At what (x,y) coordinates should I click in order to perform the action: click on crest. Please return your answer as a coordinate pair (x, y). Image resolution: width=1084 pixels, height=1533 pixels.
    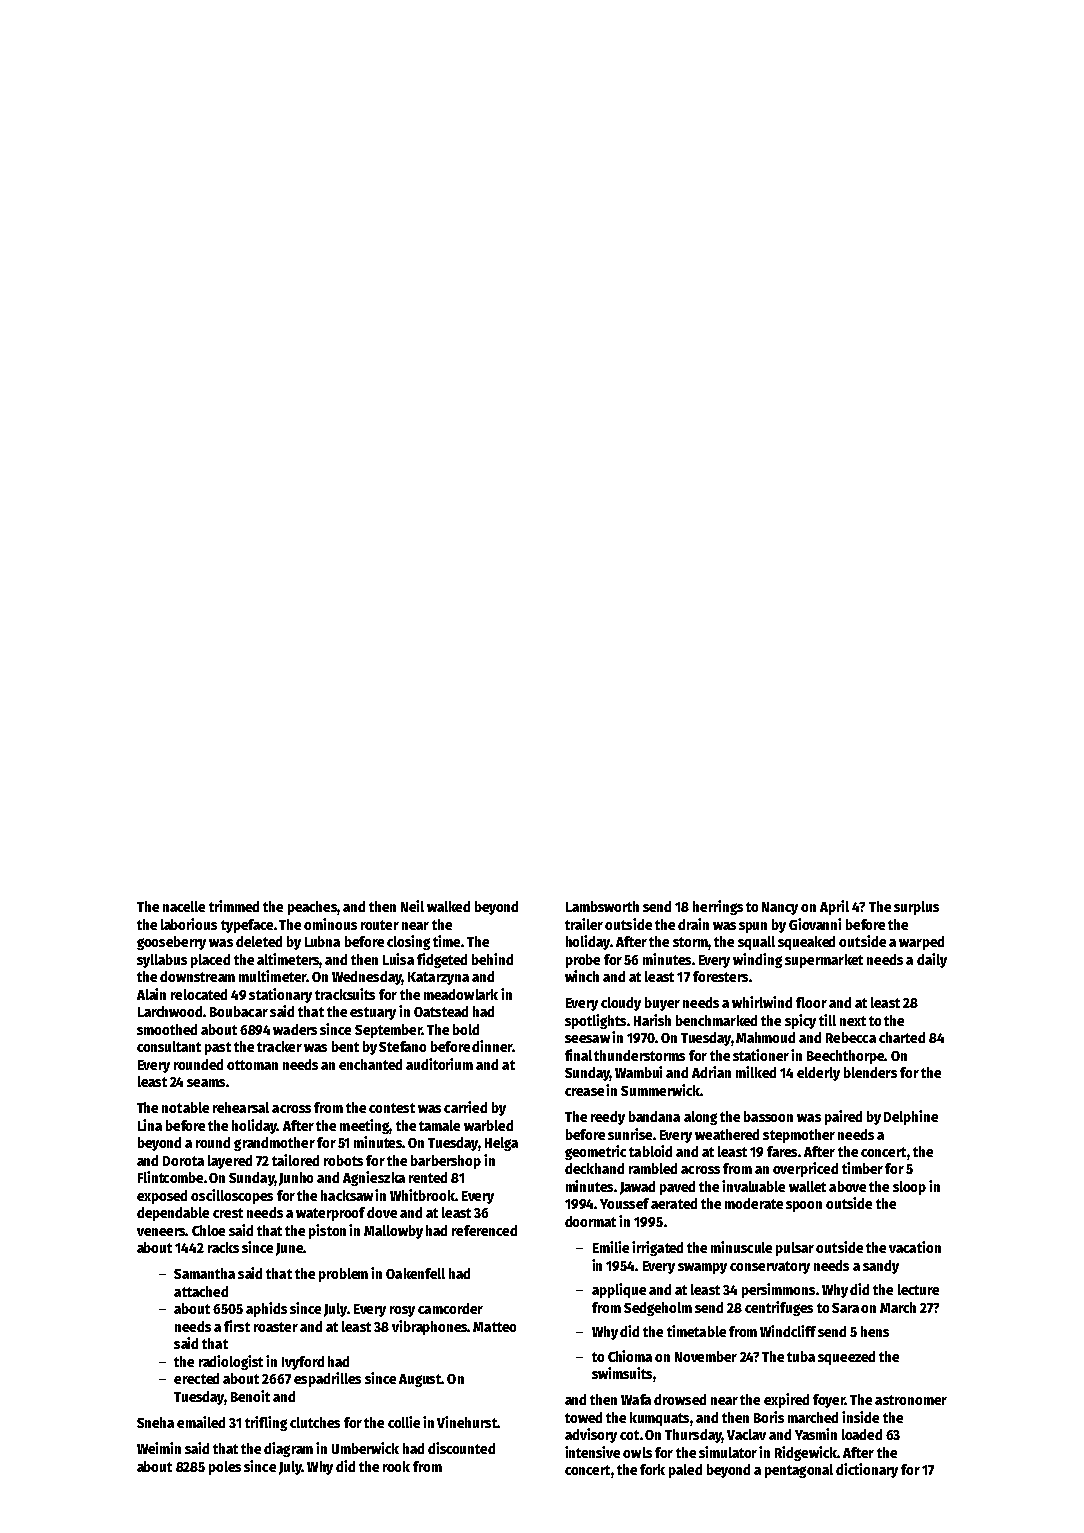
    Looking at the image, I should click on (228, 1213).
